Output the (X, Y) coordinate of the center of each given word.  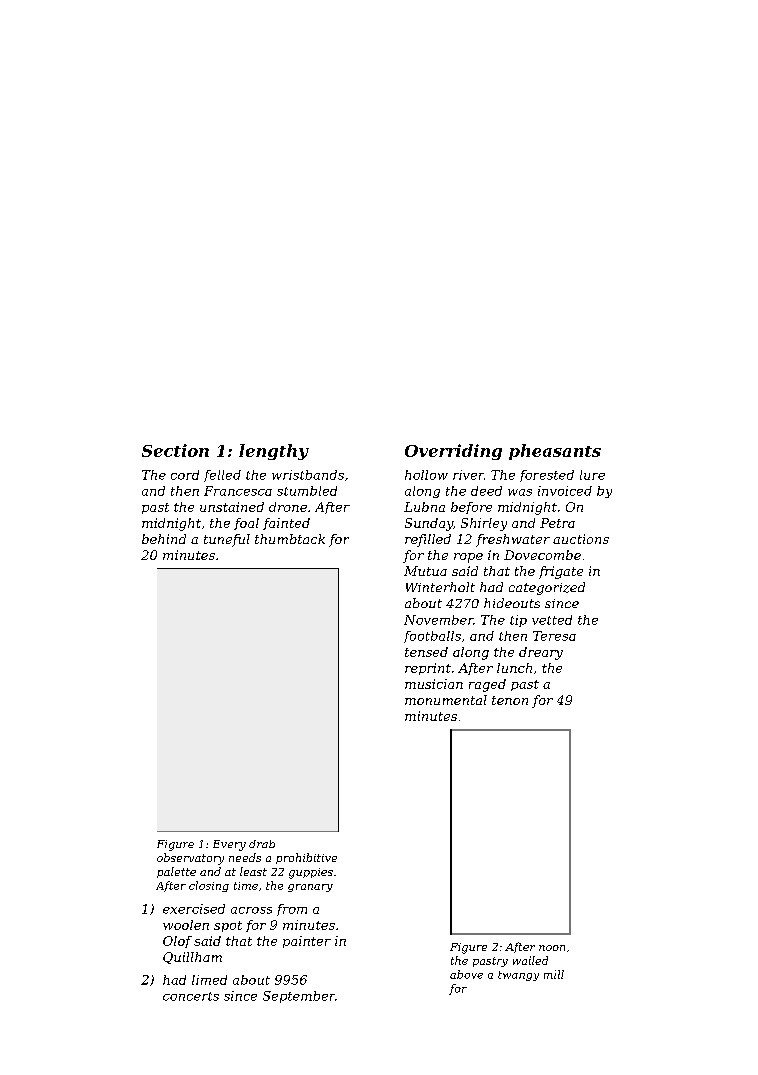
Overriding (453, 452)
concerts (191, 996)
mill (554, 974)
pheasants (555, 452)
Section (175, 450)
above (466, 974)
